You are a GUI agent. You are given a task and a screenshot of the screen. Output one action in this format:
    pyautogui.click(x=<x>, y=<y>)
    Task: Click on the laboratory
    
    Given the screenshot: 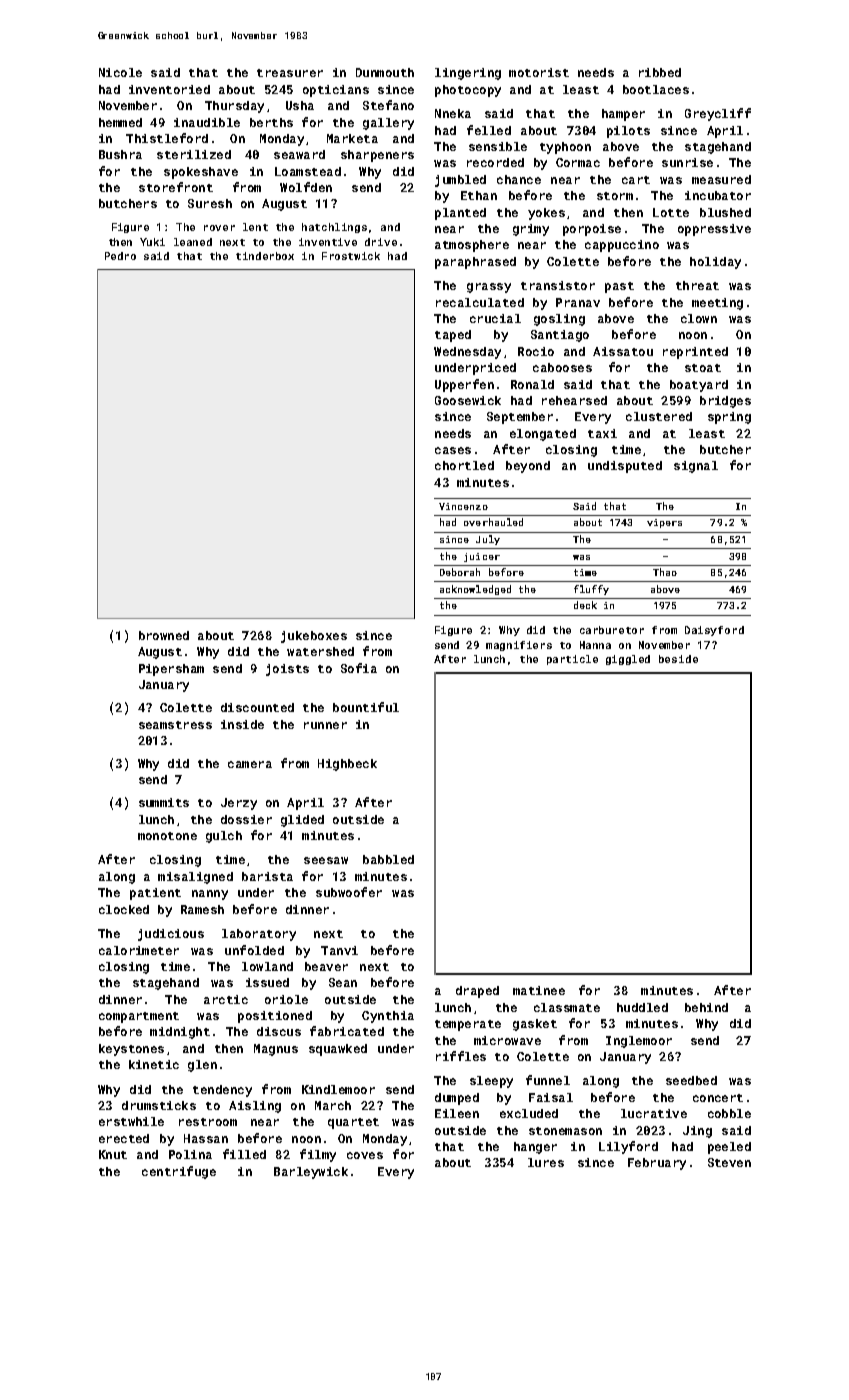 What is the action you would take?
    pyautogui.click(x=259, y=935)
